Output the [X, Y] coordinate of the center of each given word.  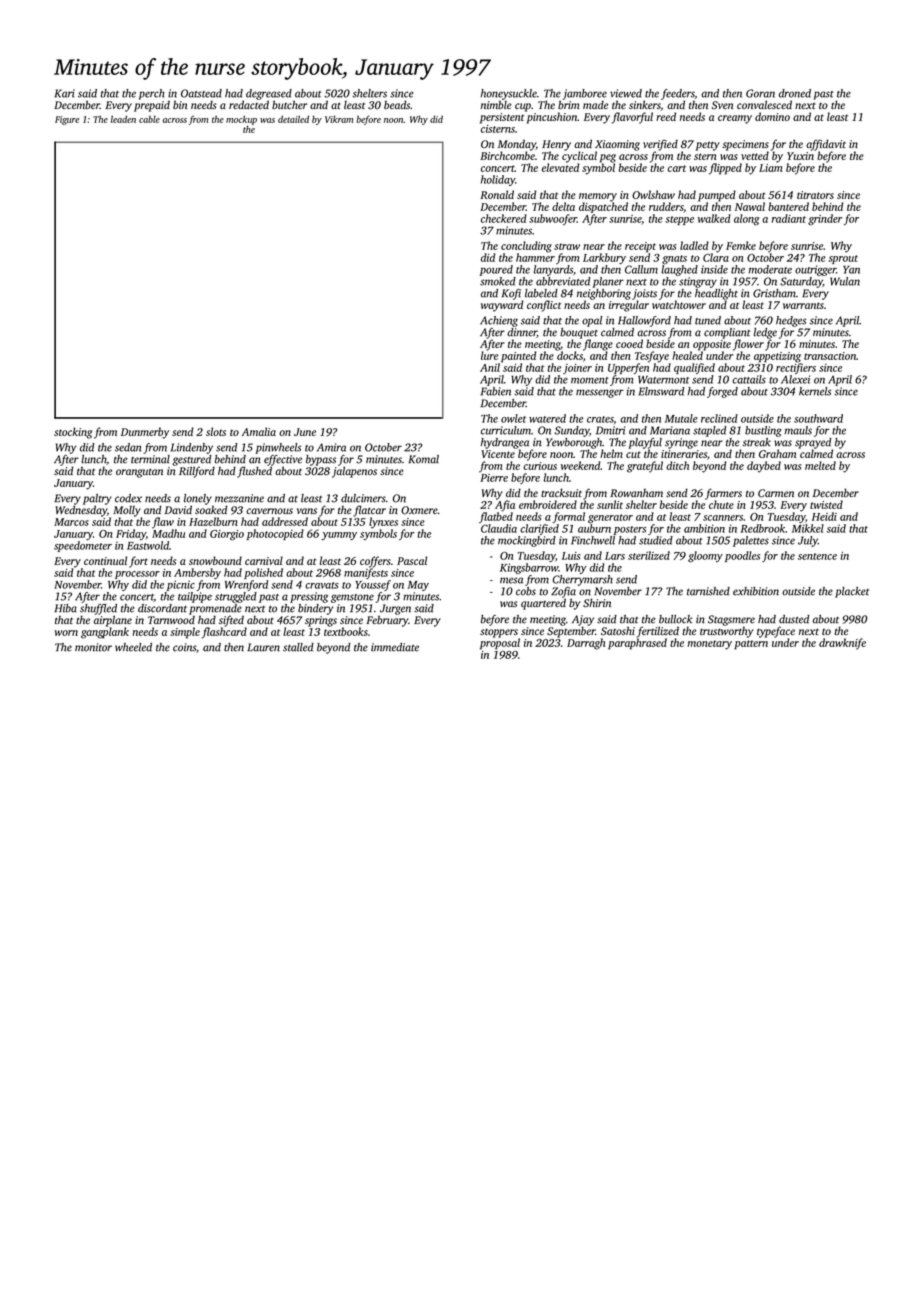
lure [489, 355]
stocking [73, 433]
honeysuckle [509, 94]
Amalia [259, 431]
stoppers [499, 633]
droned [795, 93]
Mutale [681, 418]
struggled [236, 597]
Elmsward [662, 391]
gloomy [705, 557]
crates [600, 419]
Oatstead [201, 93]
